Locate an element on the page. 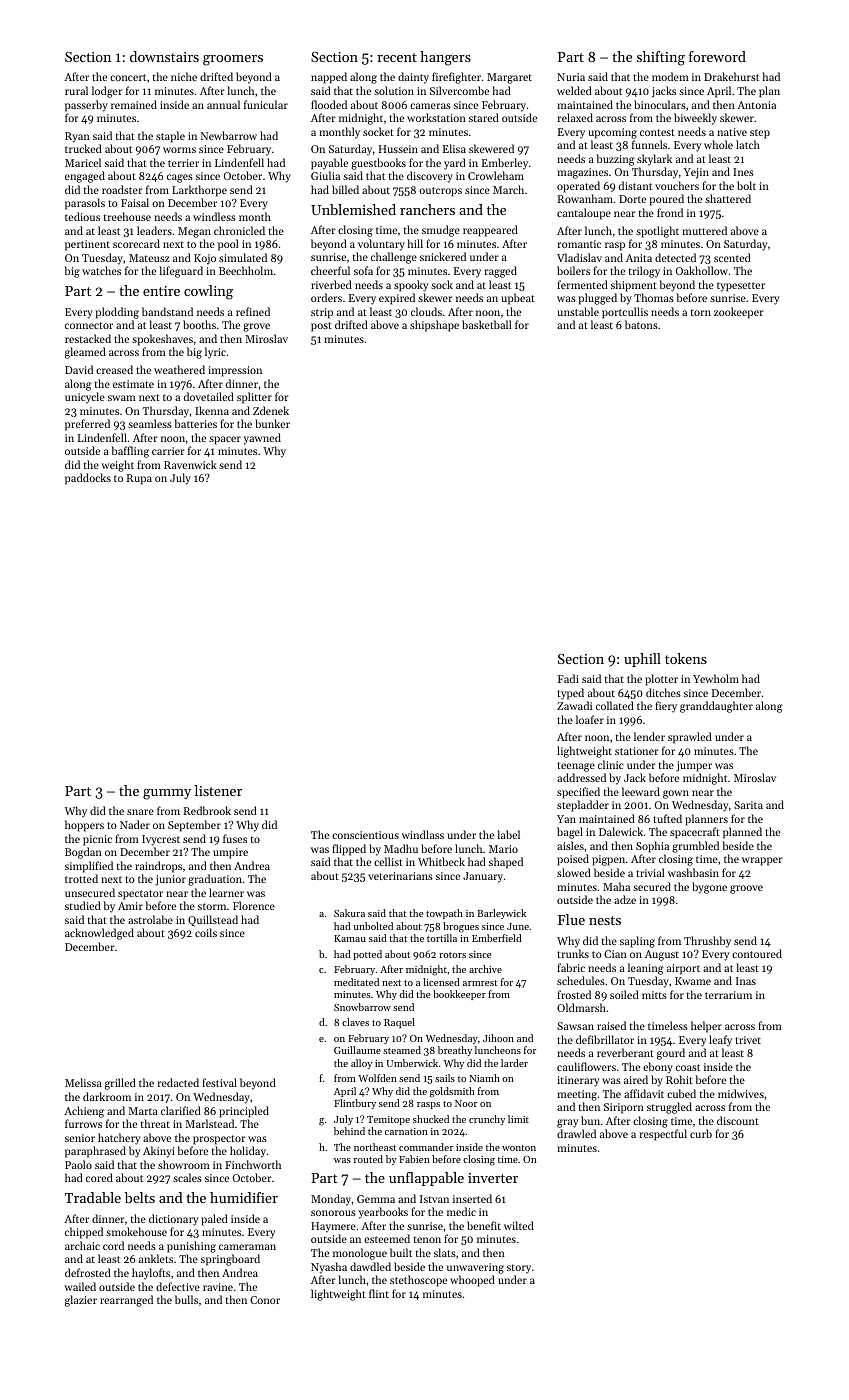 The width and height of the document is (849, 1400). entire is located at coordinates (161, 291).
